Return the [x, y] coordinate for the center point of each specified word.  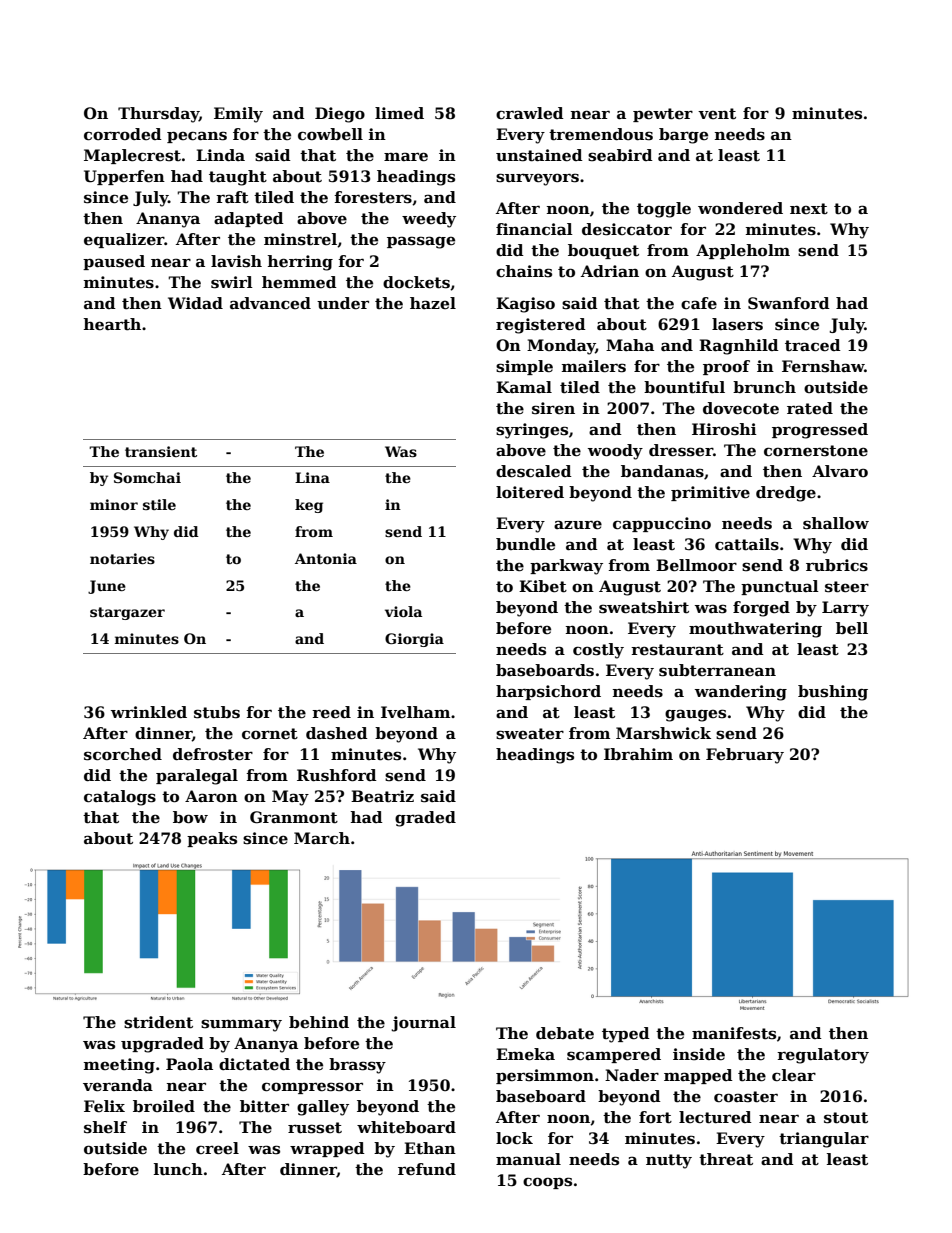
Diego [340, 115]
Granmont [294, 817]
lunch [178, 1169]
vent [717, 114]
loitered [530, 492]
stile [159, 504]
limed [399, 113]
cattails [747, 544]
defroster [213, 754]
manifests [734, 1033]
